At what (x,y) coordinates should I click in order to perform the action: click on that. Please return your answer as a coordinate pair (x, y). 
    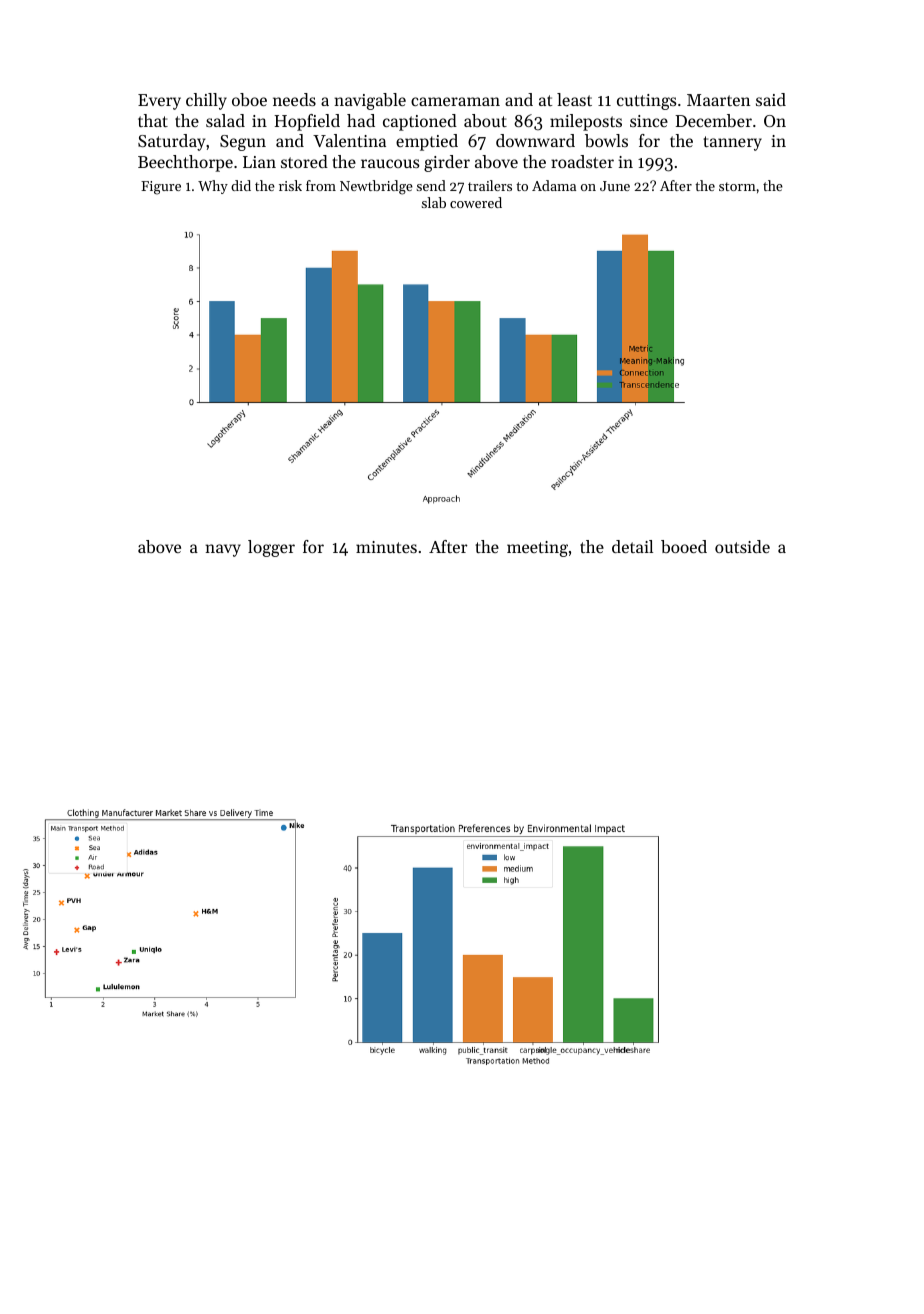
    Looking at the image, I should click on (153, 120).
